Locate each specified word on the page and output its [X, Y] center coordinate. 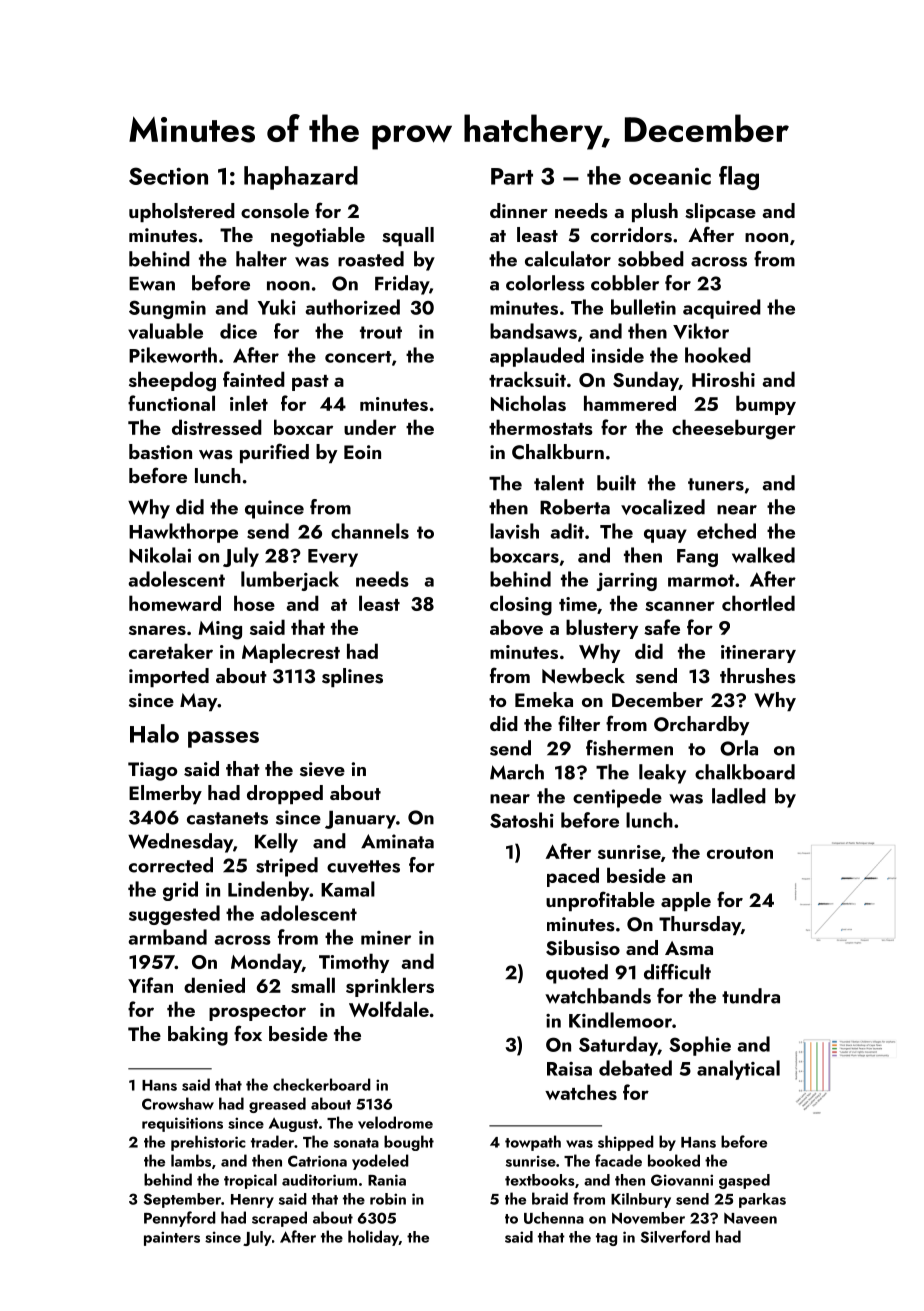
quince [274, 509]
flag [739, 178]
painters [172, 1238]
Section [168, 176]
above [516, 627]
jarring [627, 582]
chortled [758, 603]
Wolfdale [389, 1009]
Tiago [152, 771]
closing [521, 605]
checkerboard [322, 1084]
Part [512, 176]
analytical [738, 1070]
